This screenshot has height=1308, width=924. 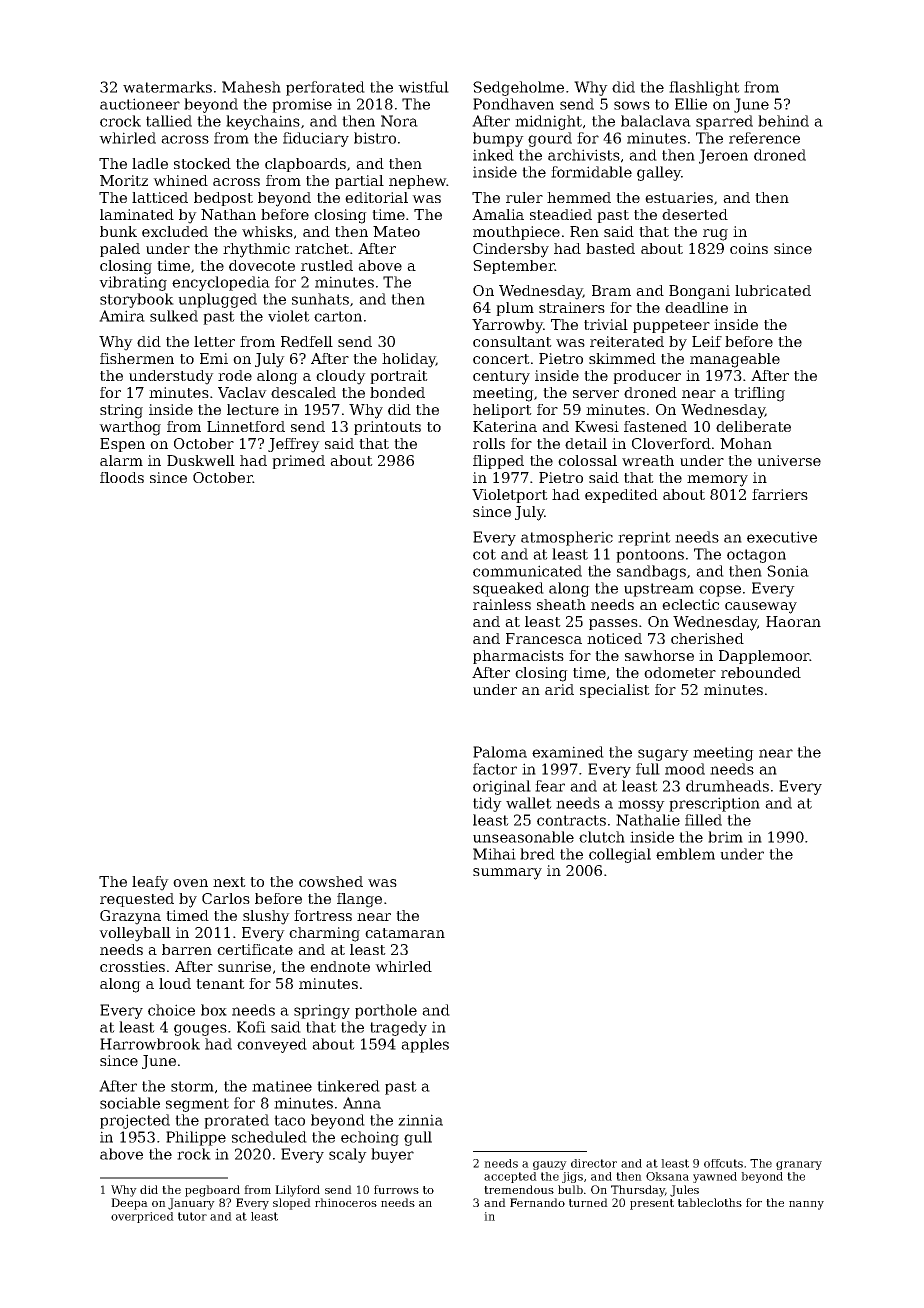 What do you see at coordinates (405, 933) in the screenshot?
I see `catamaran` at bounding box center [405, 933].
